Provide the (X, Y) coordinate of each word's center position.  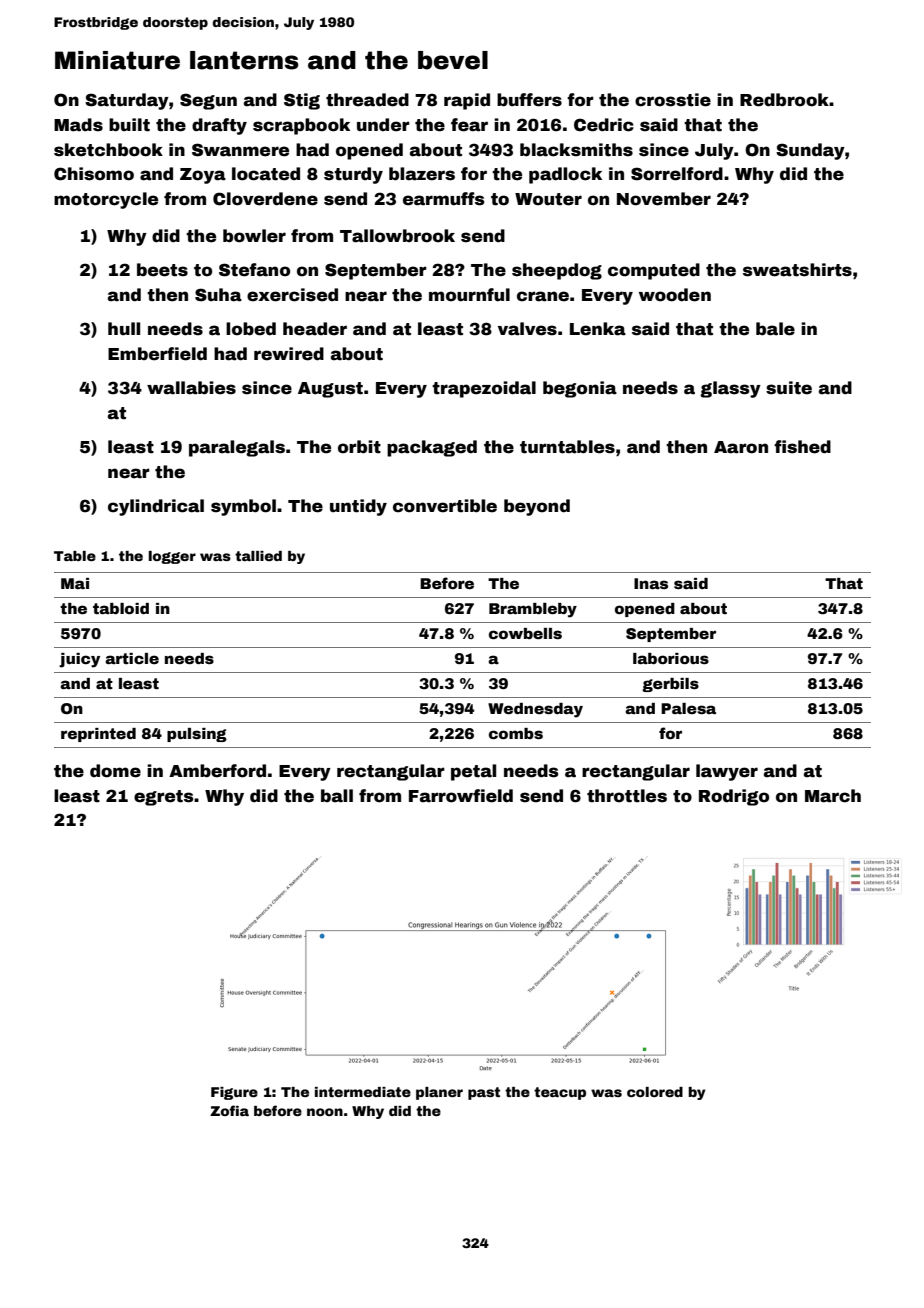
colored (655, 1092)
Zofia (229, 1110)
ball (337, 796)
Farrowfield (461, 796)
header (315, 329)
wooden (675, 295)
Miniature (117, 60)
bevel (453, 60)
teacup (560, 1093)
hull (124, 328)
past (484, 1093)
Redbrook (784, 100)
